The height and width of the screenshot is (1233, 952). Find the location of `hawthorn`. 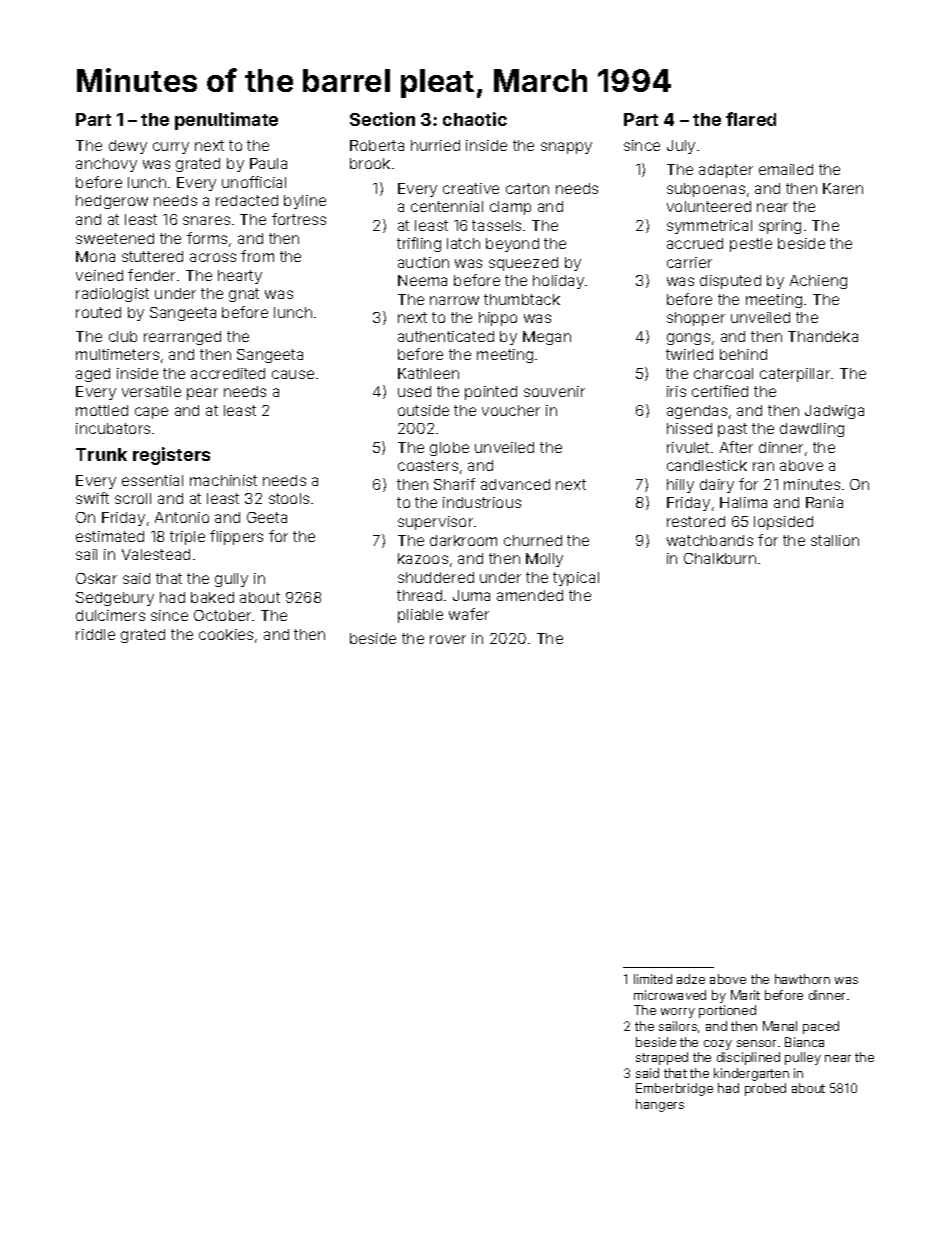

hawthorn is located at coordinates (802, 979).
